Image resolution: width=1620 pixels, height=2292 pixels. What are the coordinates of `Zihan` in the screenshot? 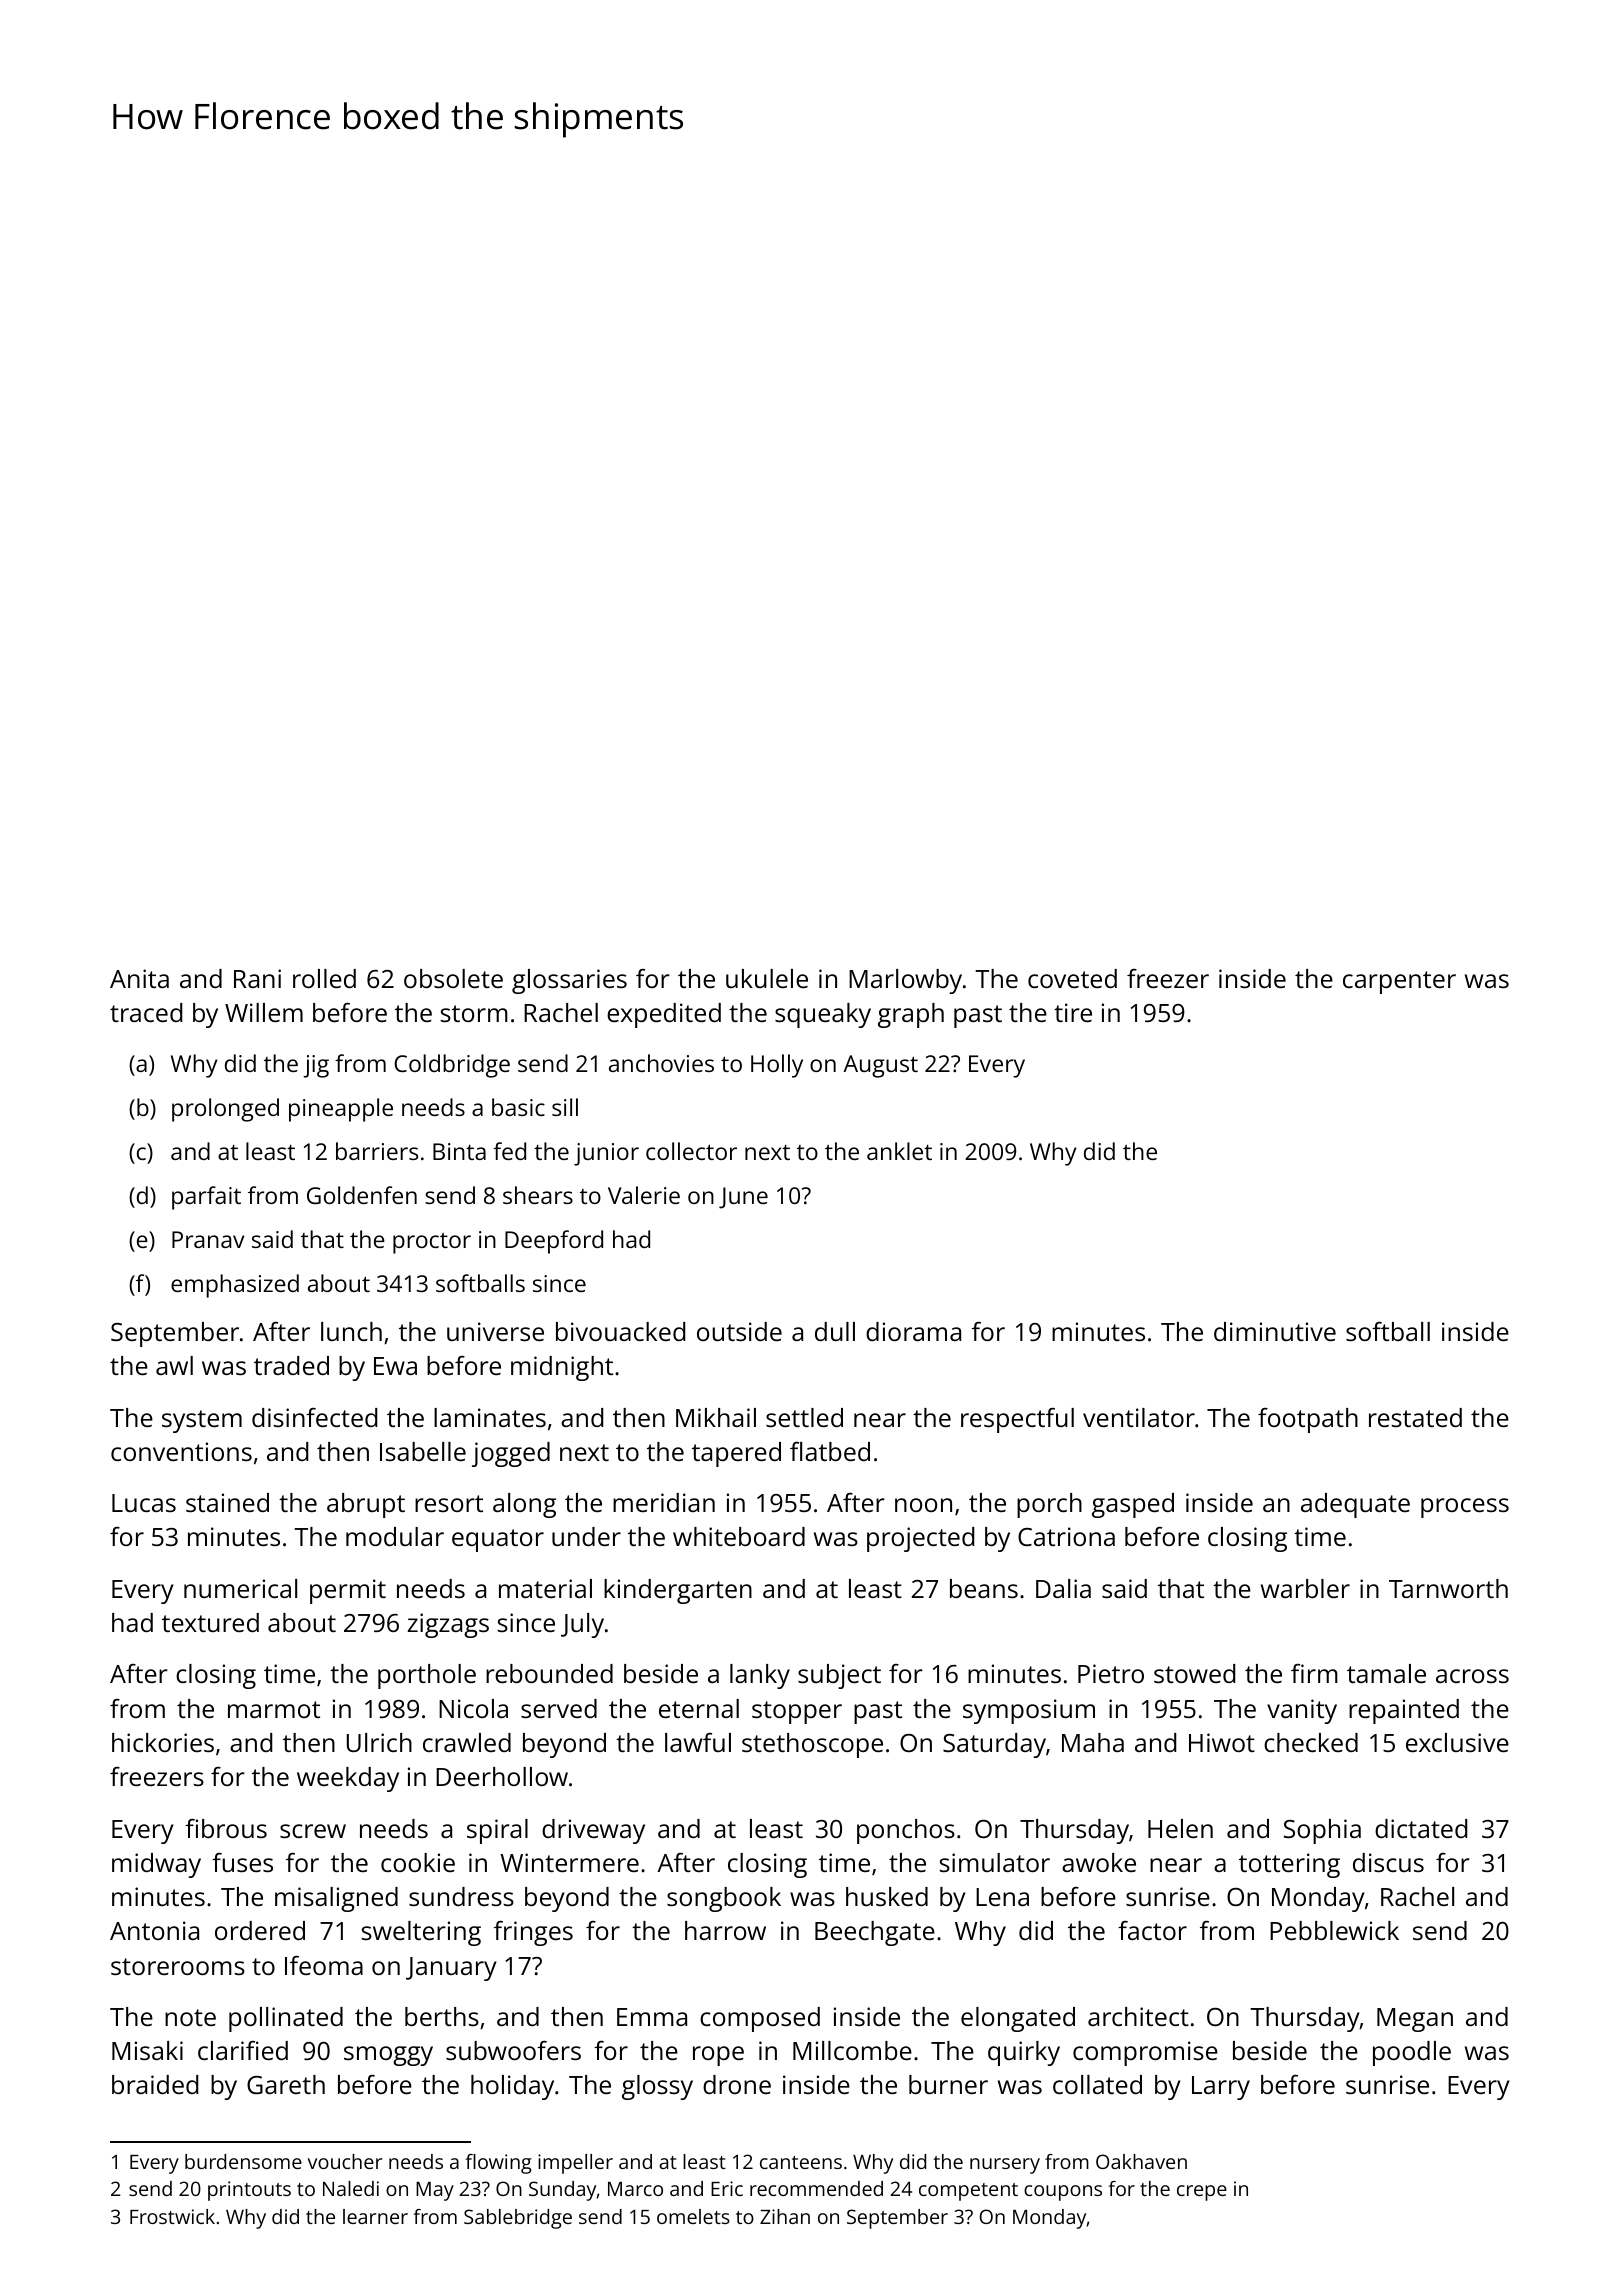 It's located at (785, 2216).
